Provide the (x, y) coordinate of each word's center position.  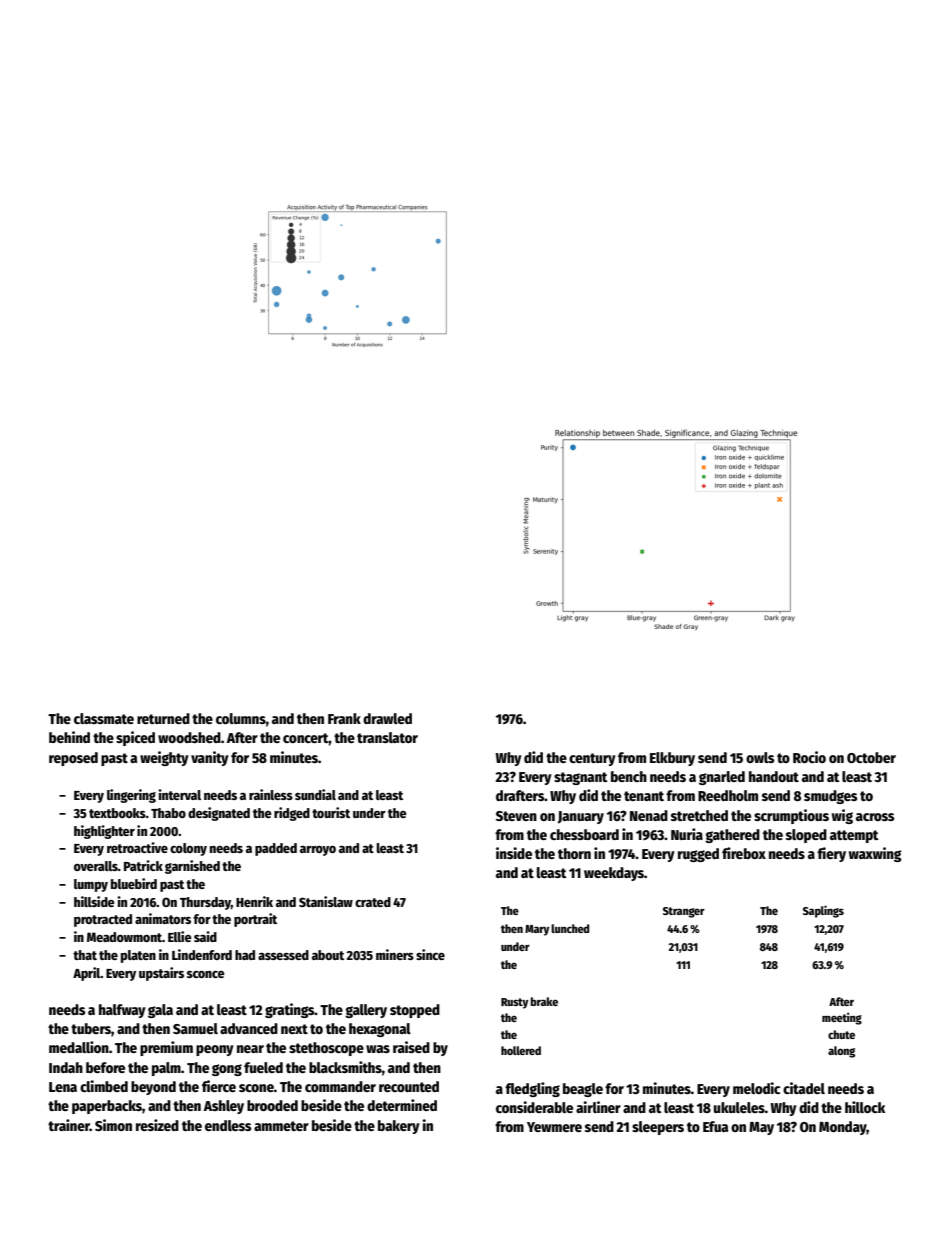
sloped (806, 836)
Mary (537, 930)
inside (514, 853)
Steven (516, 816)
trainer (69, 1125)
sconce (206, 974)
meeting (842, 1018)
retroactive (137, 847)
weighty (164, 758)
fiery (831, 854)
